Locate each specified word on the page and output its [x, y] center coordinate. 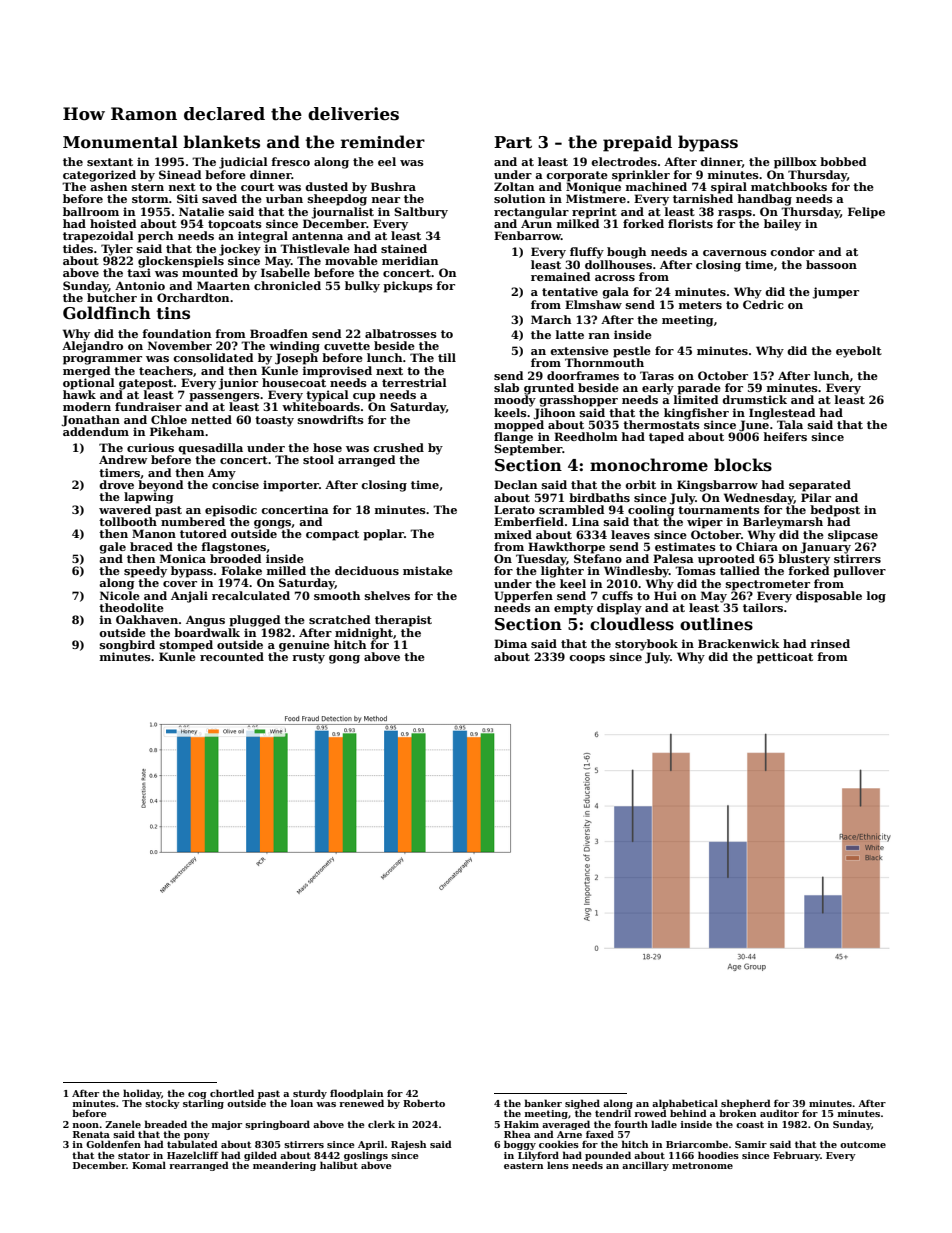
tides [78, 248]
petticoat [785, 658]
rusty [308, 658]
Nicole [120, 595]
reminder [383, 142]
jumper [835, 293]
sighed [582, 1104]
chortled [232, 1093]
